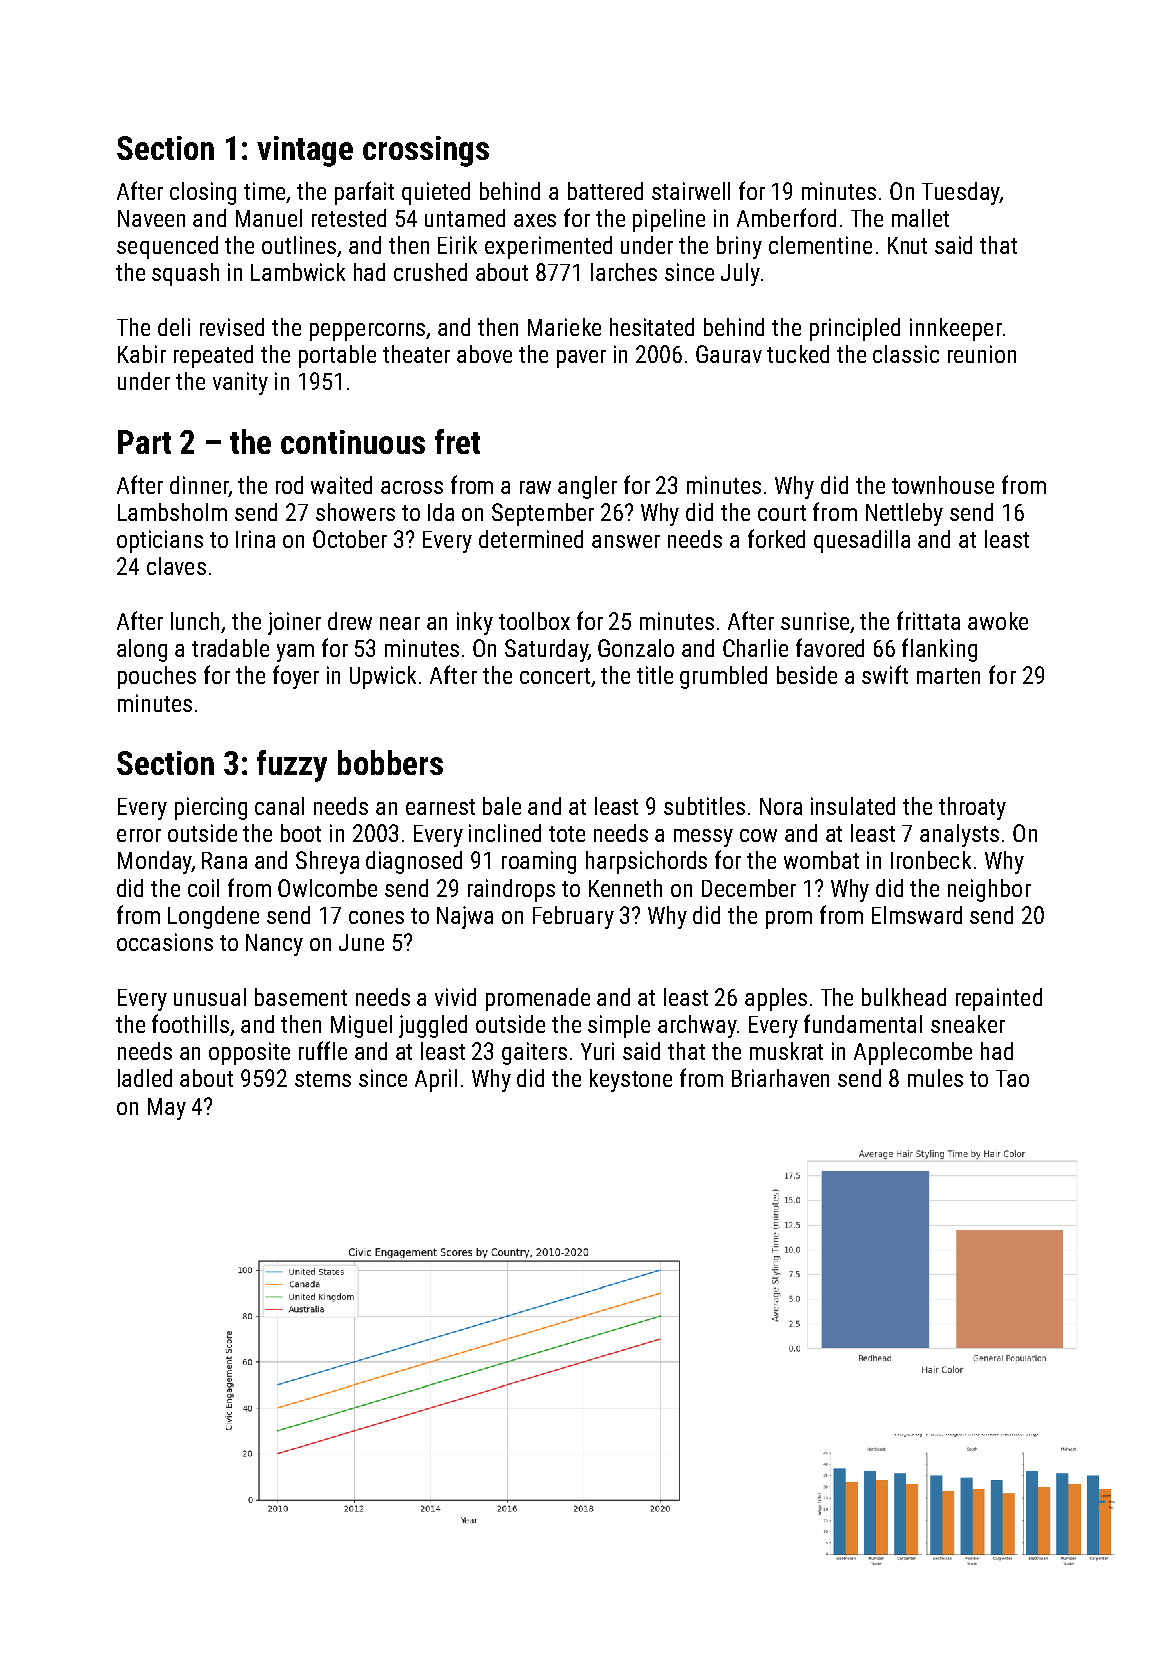  Describe the element at coordinates (631, 1080) in the screenshot. I see `keystone` at that location.
